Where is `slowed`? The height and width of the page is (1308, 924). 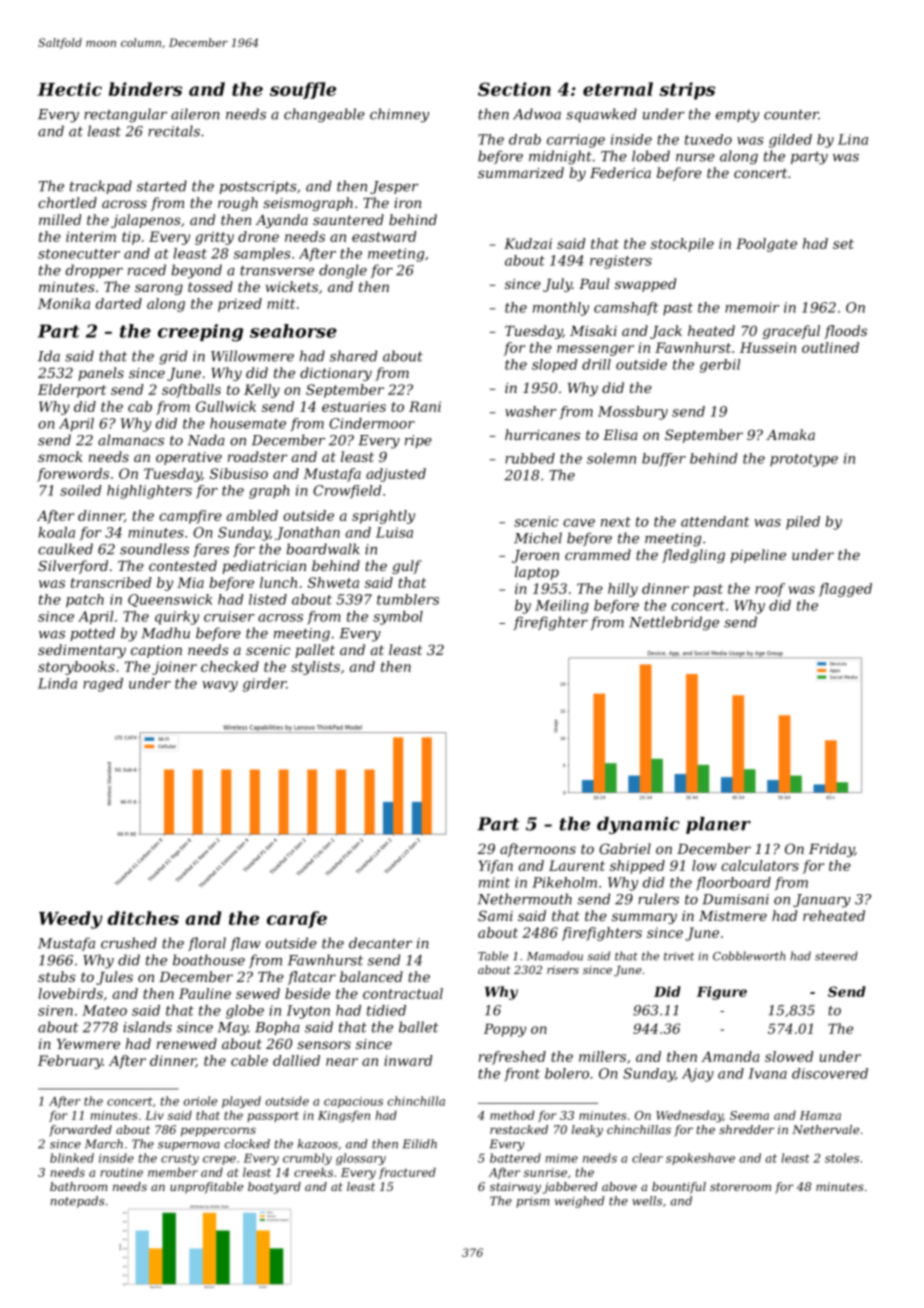
slowed is located at coordinates (789, 1056).
